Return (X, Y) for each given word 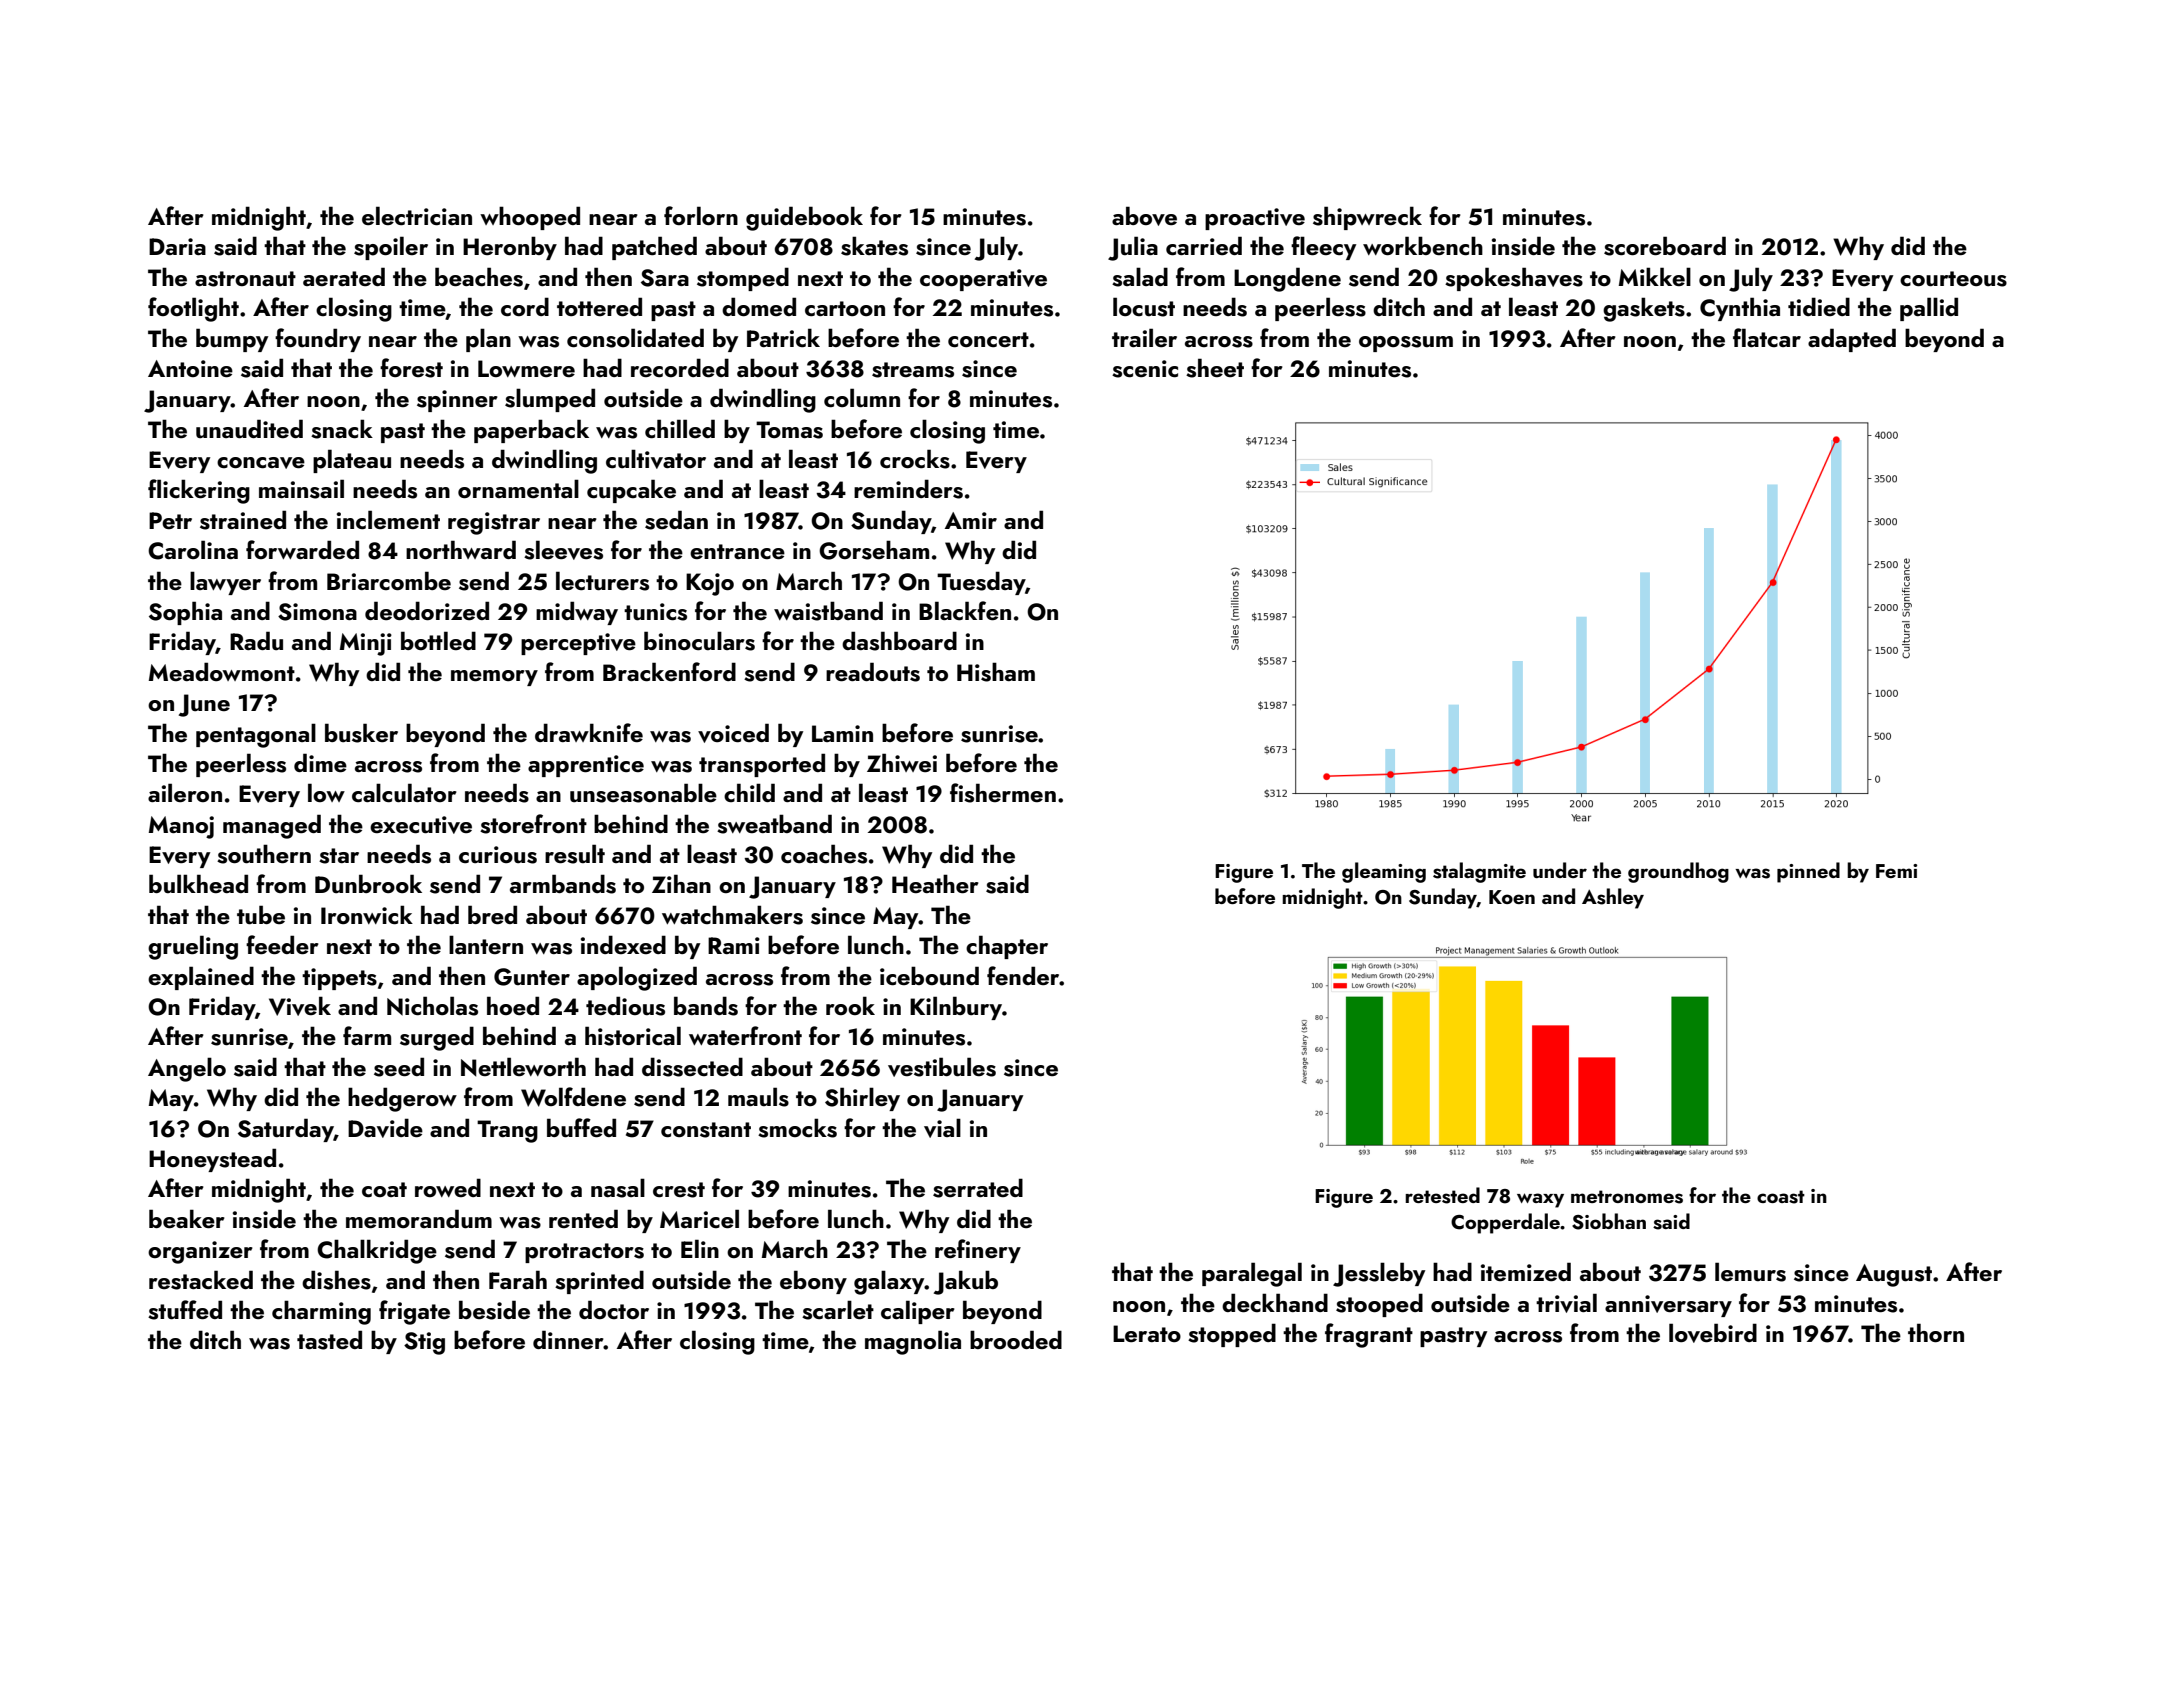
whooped (530, 218)
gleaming (1384, 872)
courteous (1953, 279)
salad (1140, 277)
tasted (329, 1340)
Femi (1896, 871)
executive (421, 825)
